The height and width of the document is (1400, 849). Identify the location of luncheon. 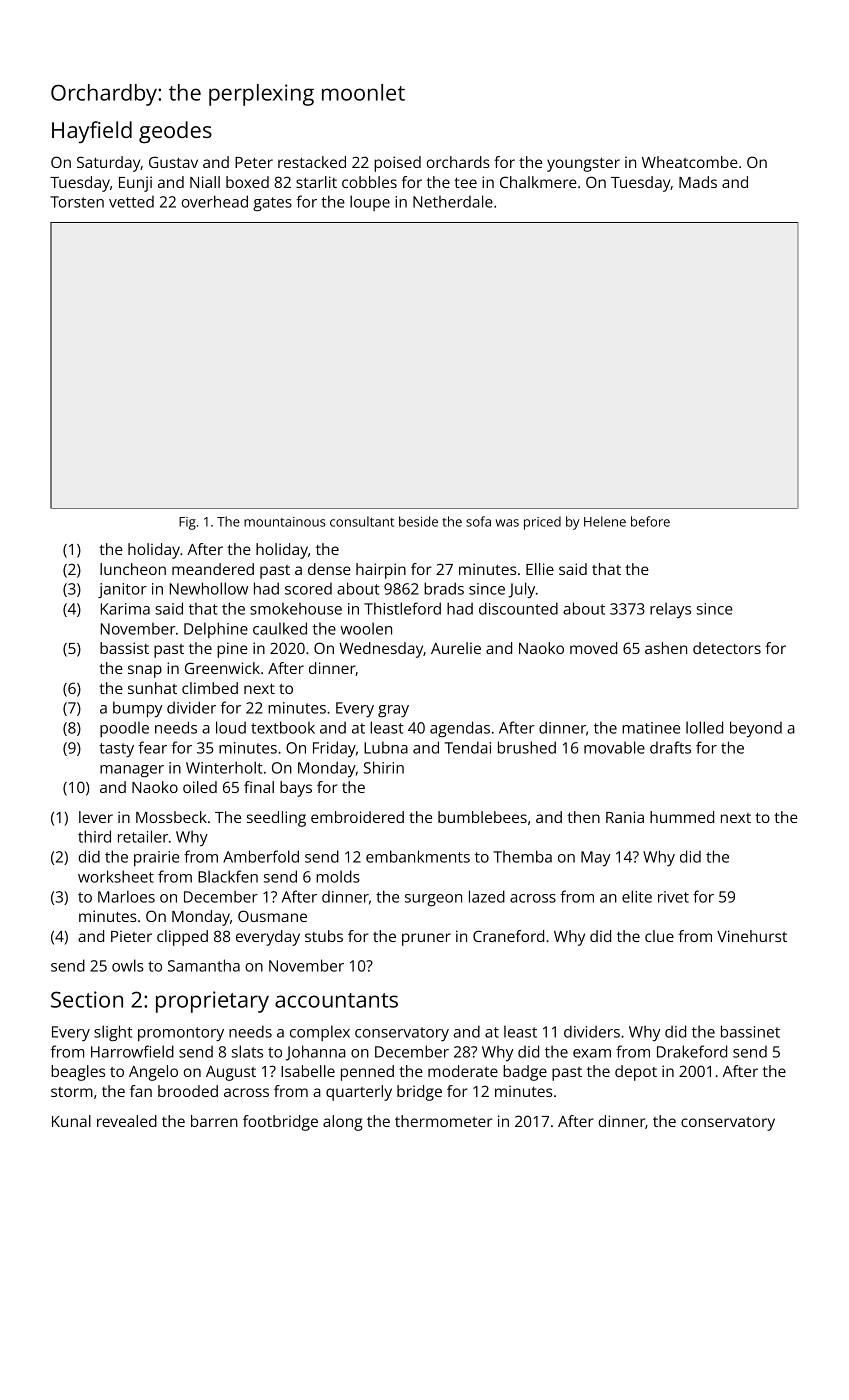
(133, 569).
